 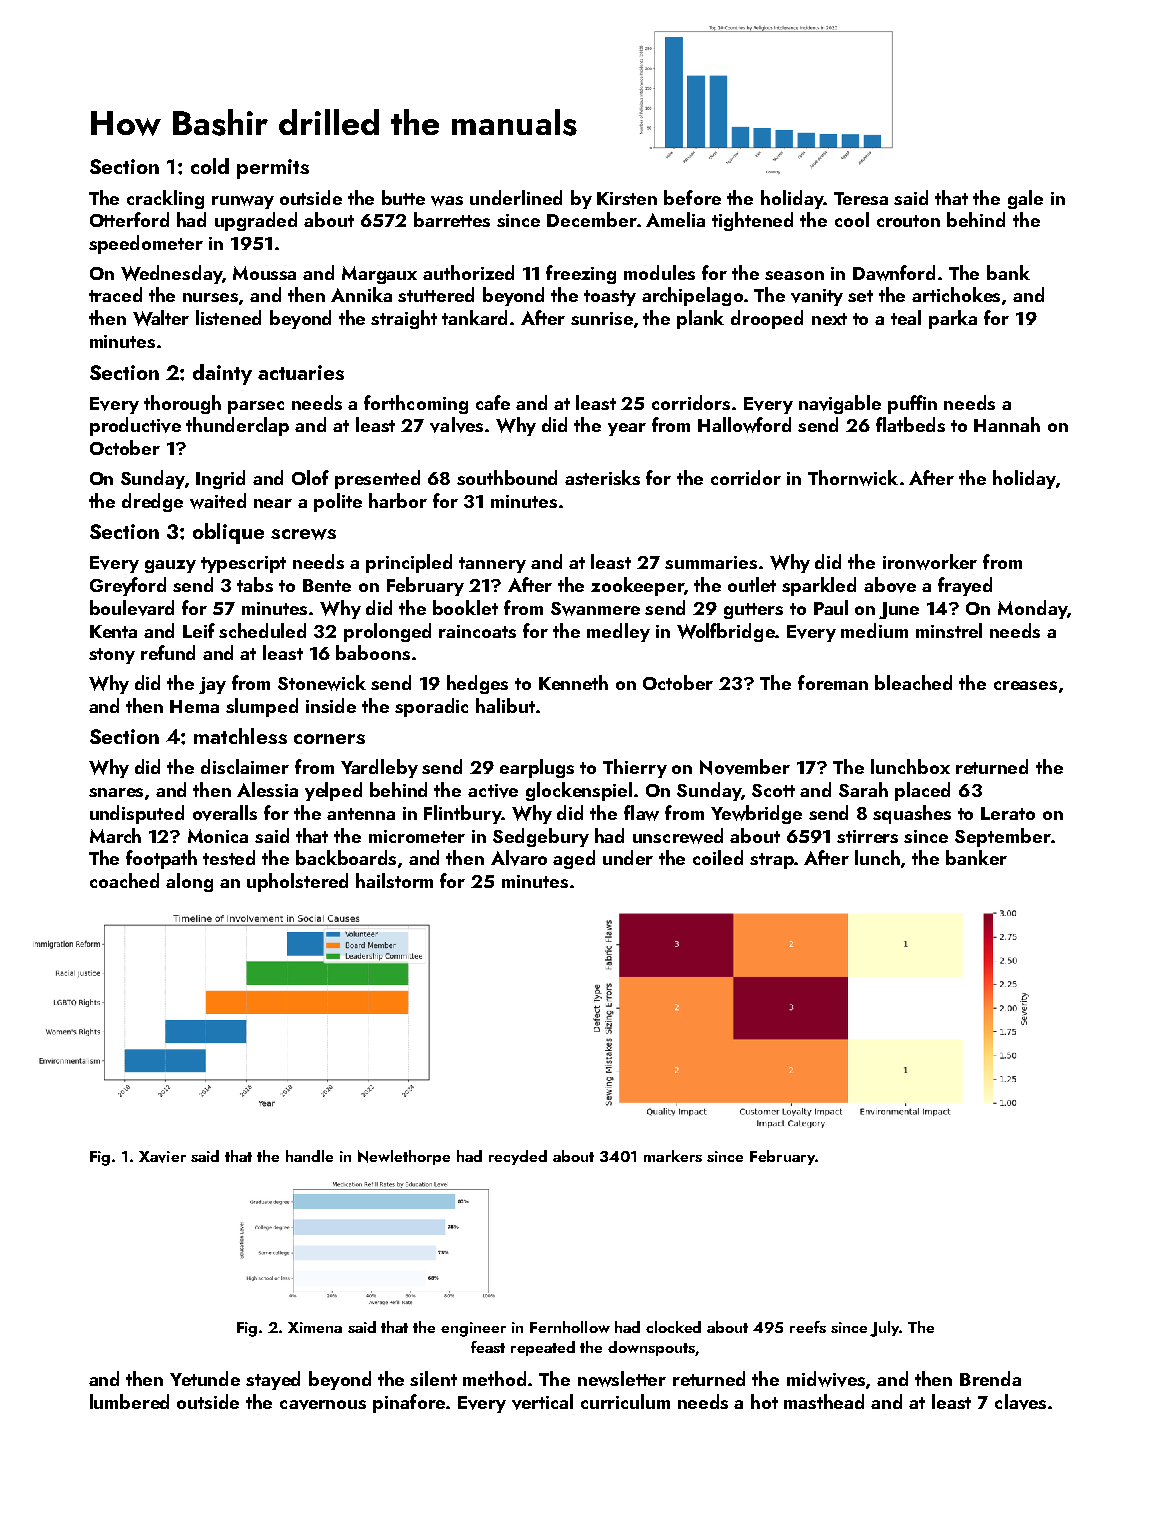 What do you see at coordinates (990, 1378) in the document?
I see `Brenda` at bounding box center [990, 1378].
